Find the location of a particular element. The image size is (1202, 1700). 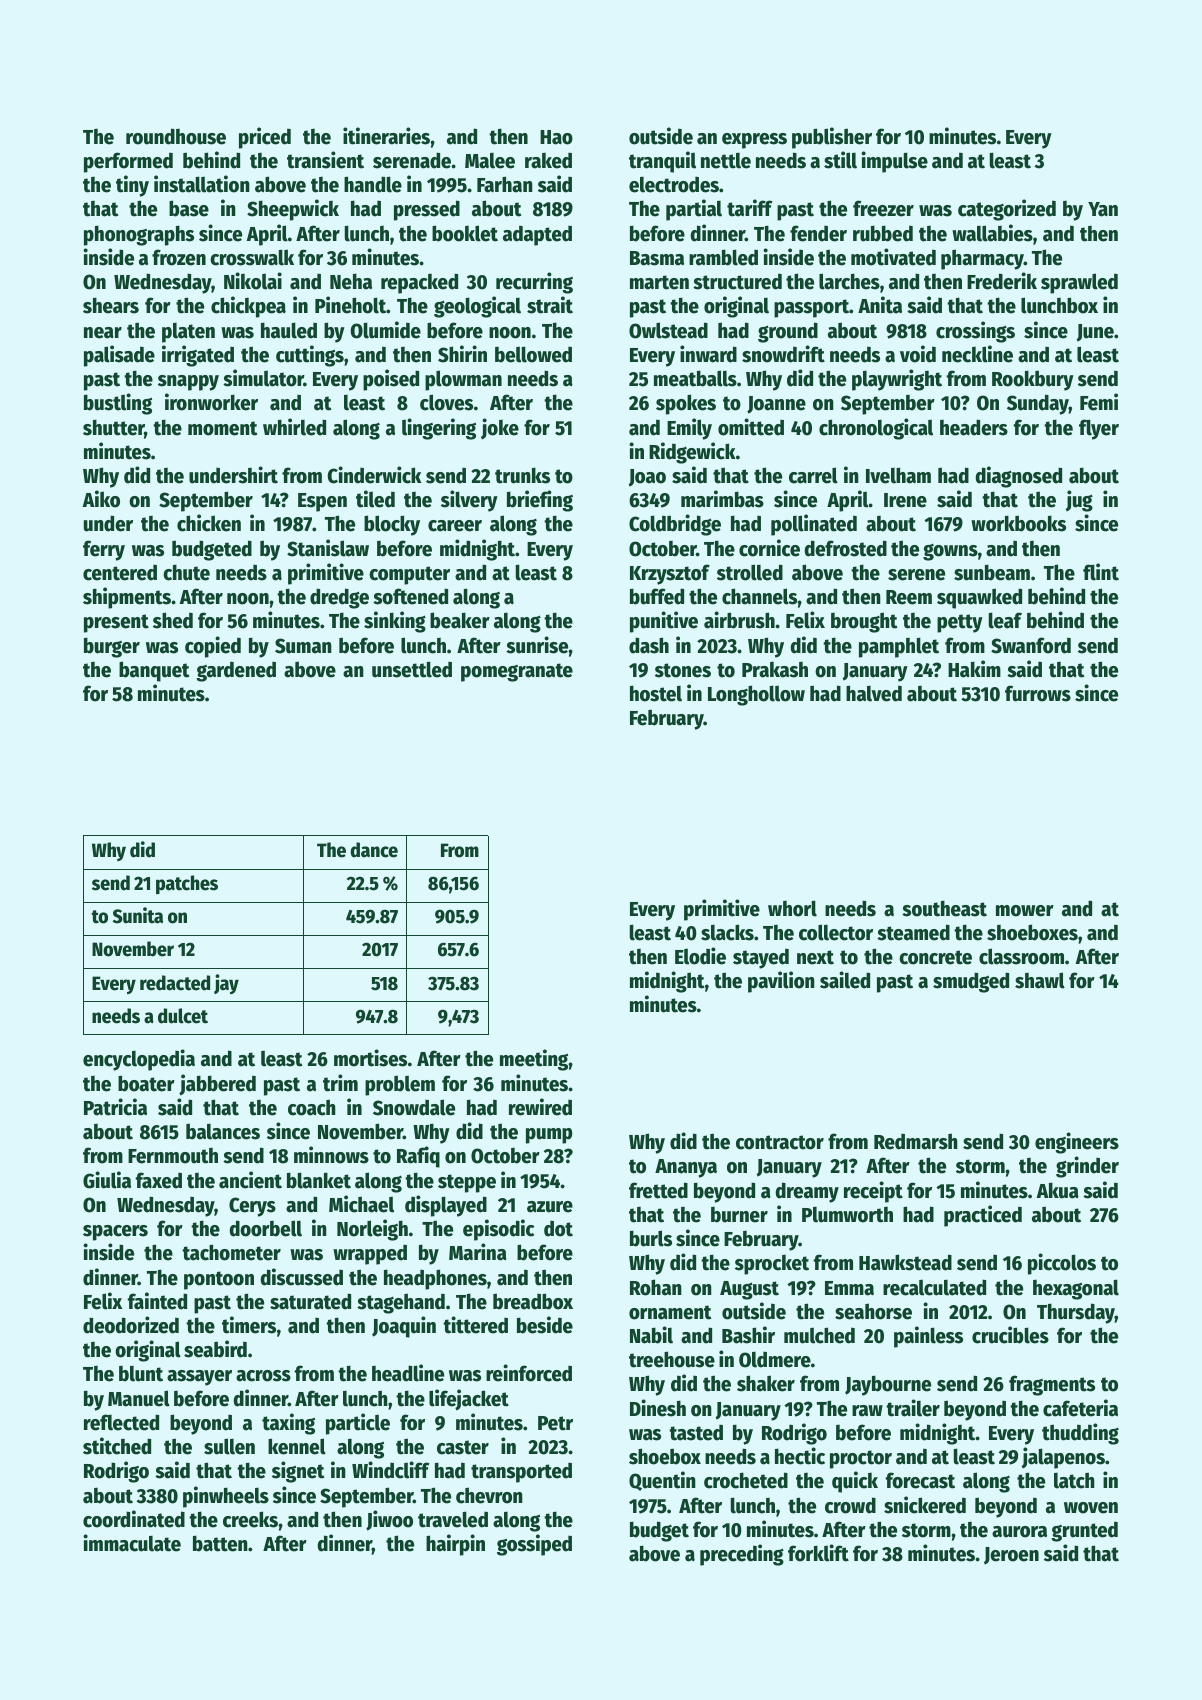

redacted is located at coordinates (175, 983).
